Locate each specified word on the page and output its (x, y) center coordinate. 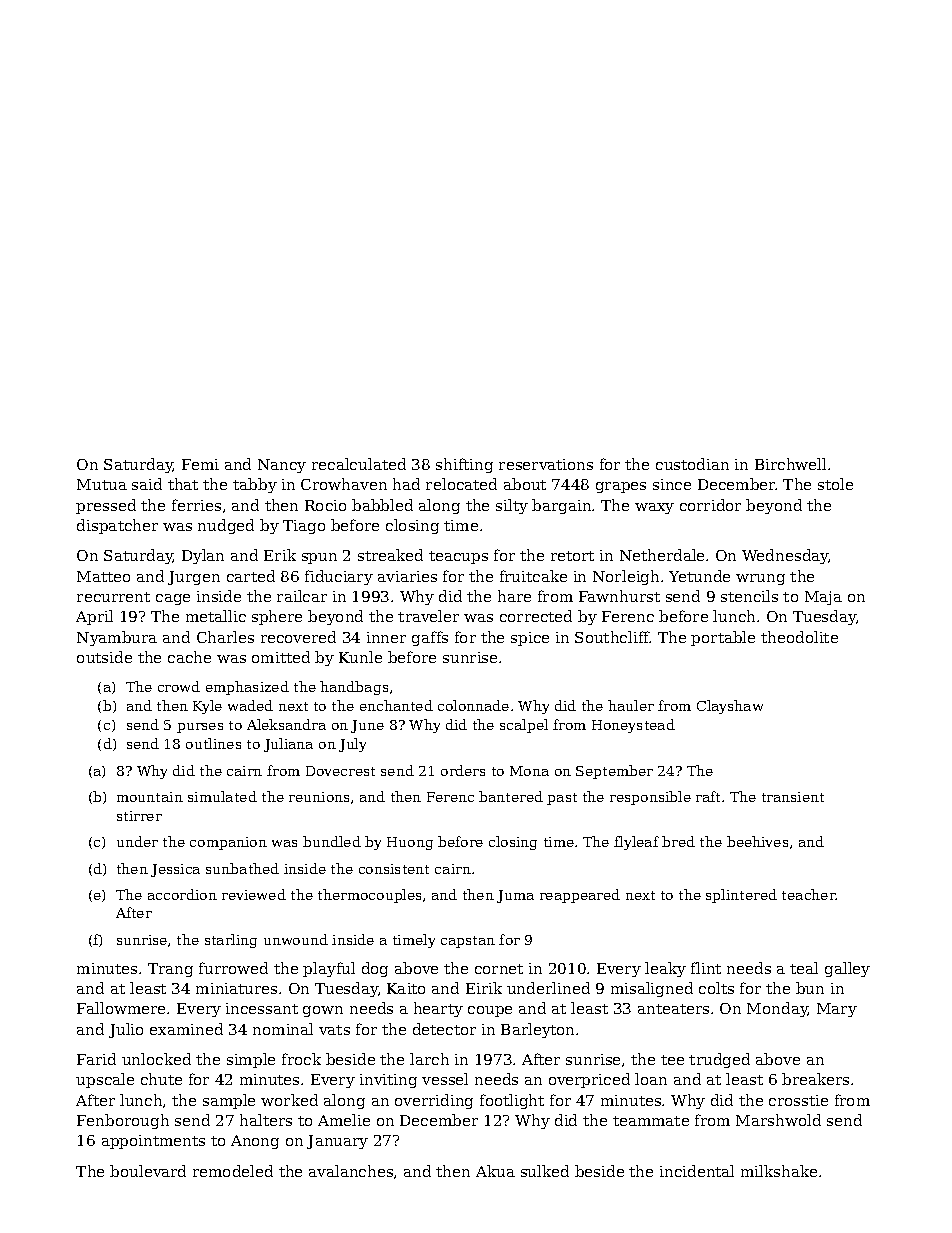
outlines (213, 743)
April (94, 617)
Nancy (282, 466)
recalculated (359, 464)
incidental (697, 1171)
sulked (545, 1171)
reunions (319, 797)
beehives (757, 841)
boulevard (148, 1171)
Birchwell (790, 464)
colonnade (473, 705)
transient (793, 797)
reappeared (580, 896)
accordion (182, 894)
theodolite (799, 637)
